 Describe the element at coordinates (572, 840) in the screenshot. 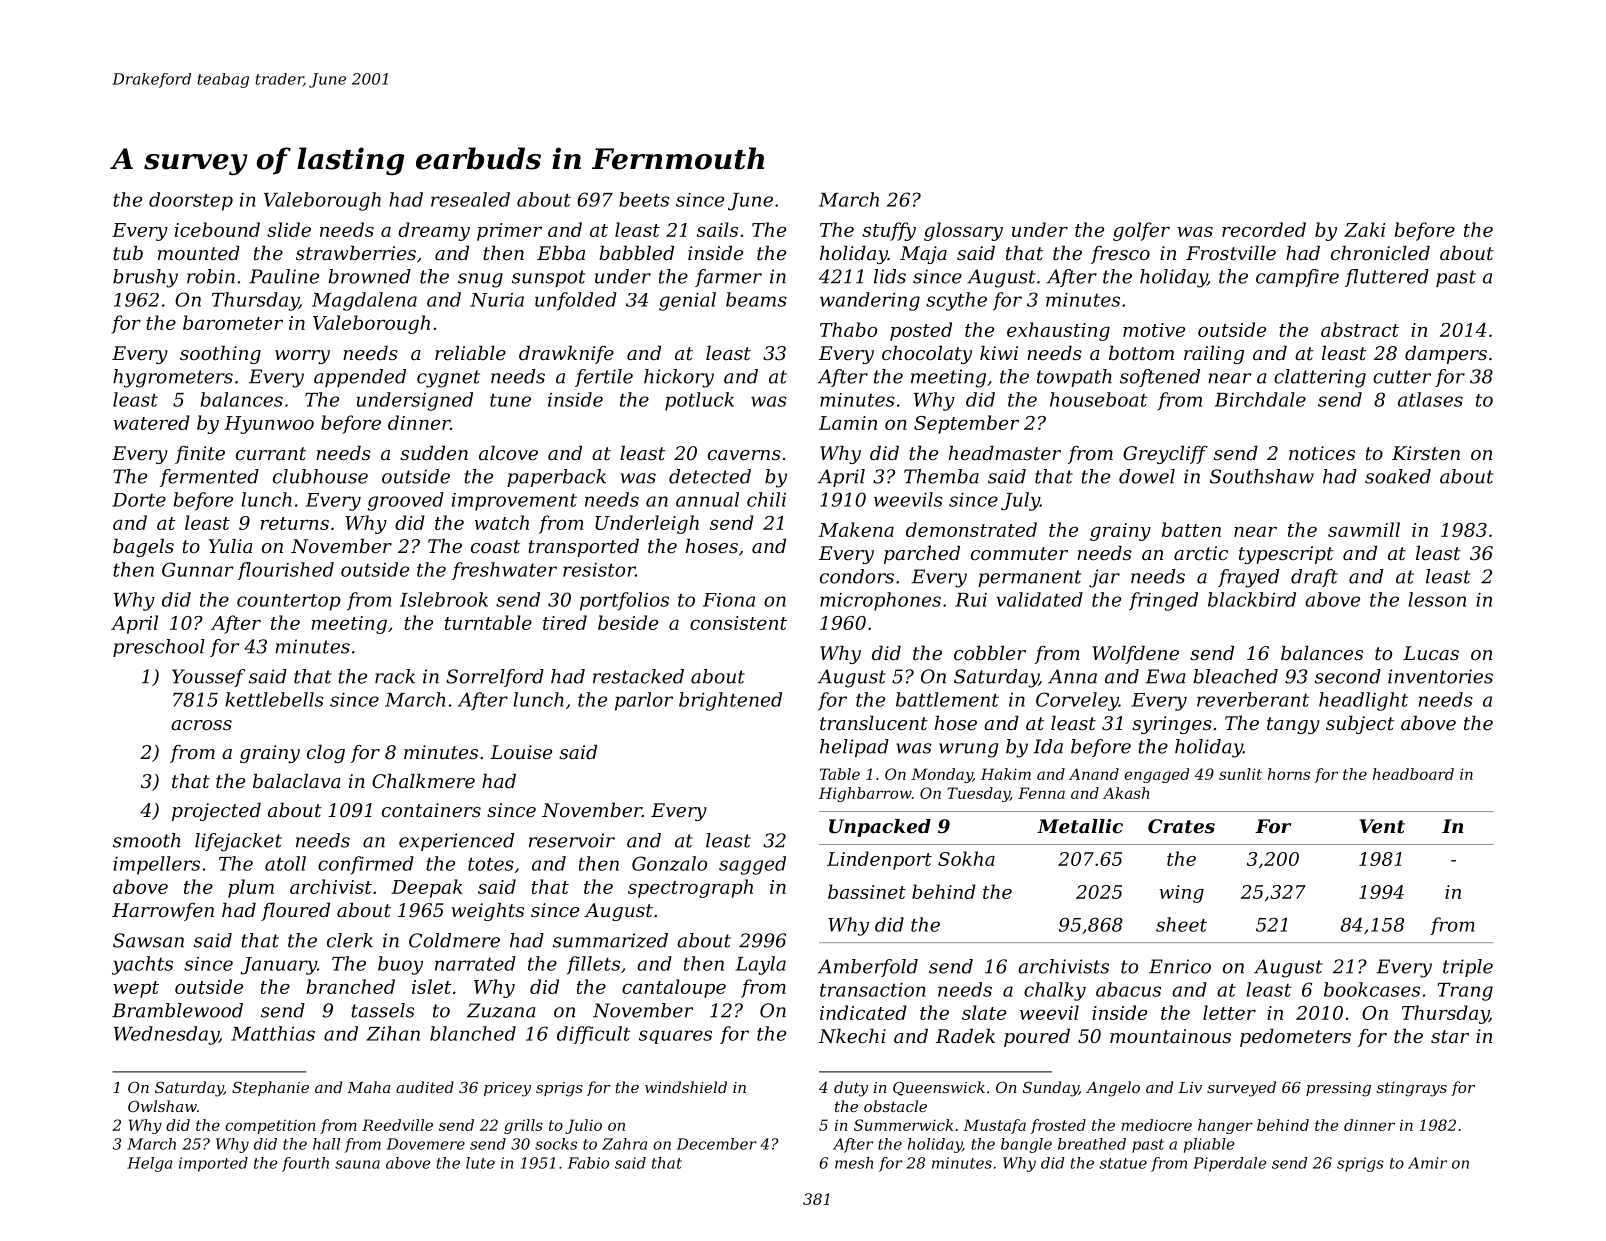

I see `reservoir` at that location.
